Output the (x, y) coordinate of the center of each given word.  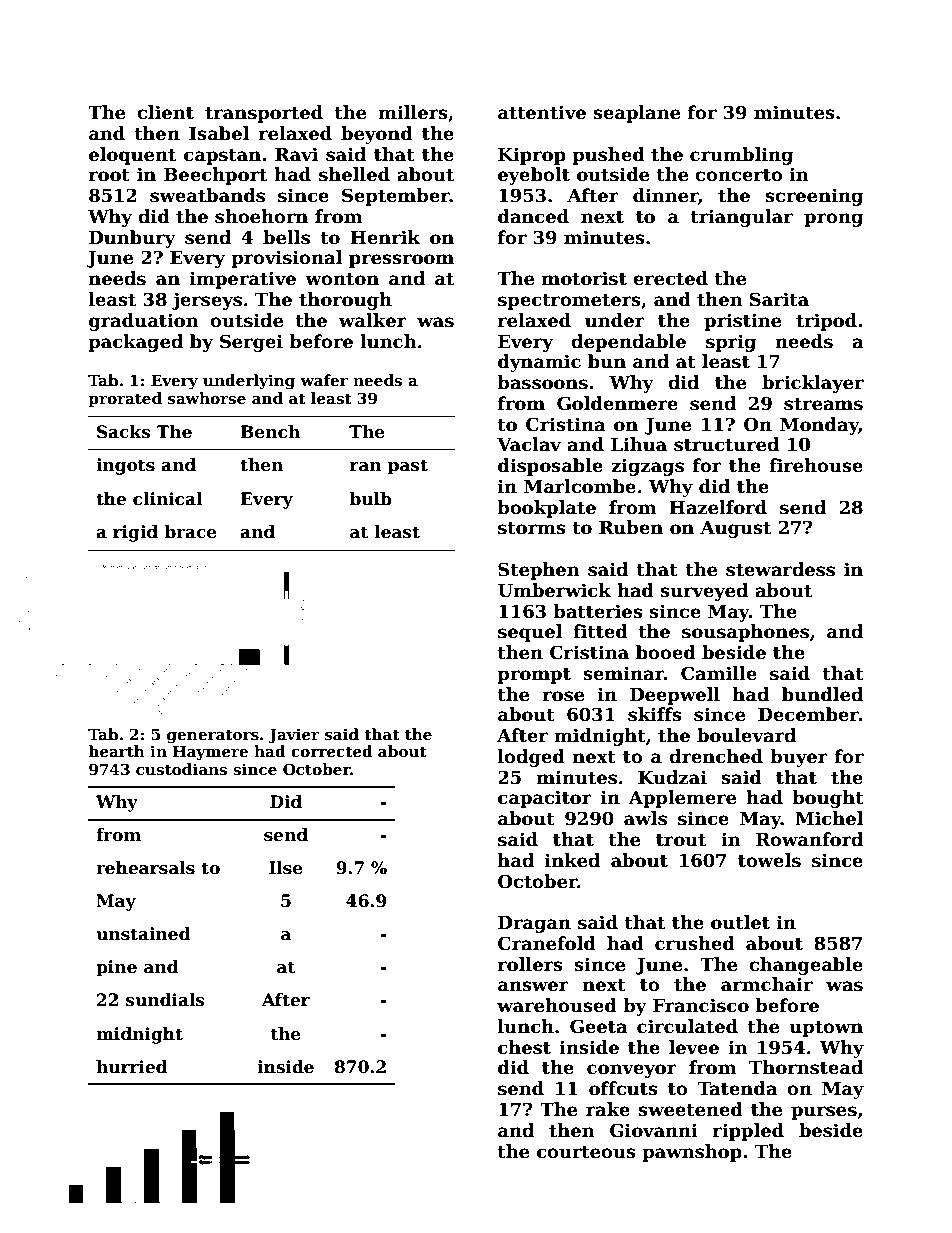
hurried (132, 1067)
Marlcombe (580, 486)
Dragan (534, 924)
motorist (584, 278)
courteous (586, 1152)
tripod (826, 322)
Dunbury (132, 239)
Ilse (286, 868)
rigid (135, 533)
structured (726, 444)
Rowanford (809, 839)
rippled (748, 1132)
